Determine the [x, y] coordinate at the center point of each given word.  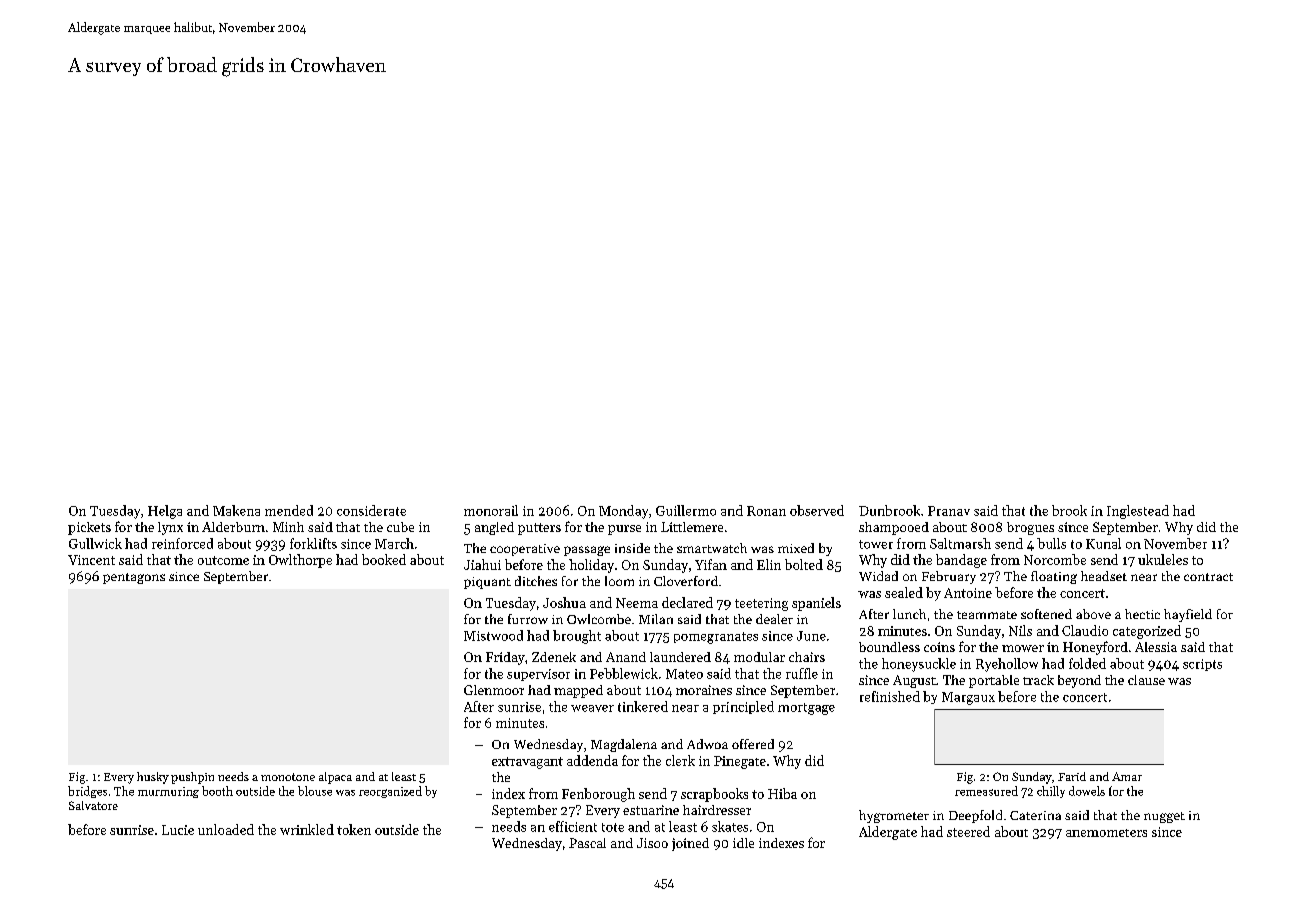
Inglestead [1138, 512]
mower [1023, 648]
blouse [315, 791]
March [394, 543]
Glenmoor [494, 690]
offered [753, 744]
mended [289, 510]
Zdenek [554, 657]
